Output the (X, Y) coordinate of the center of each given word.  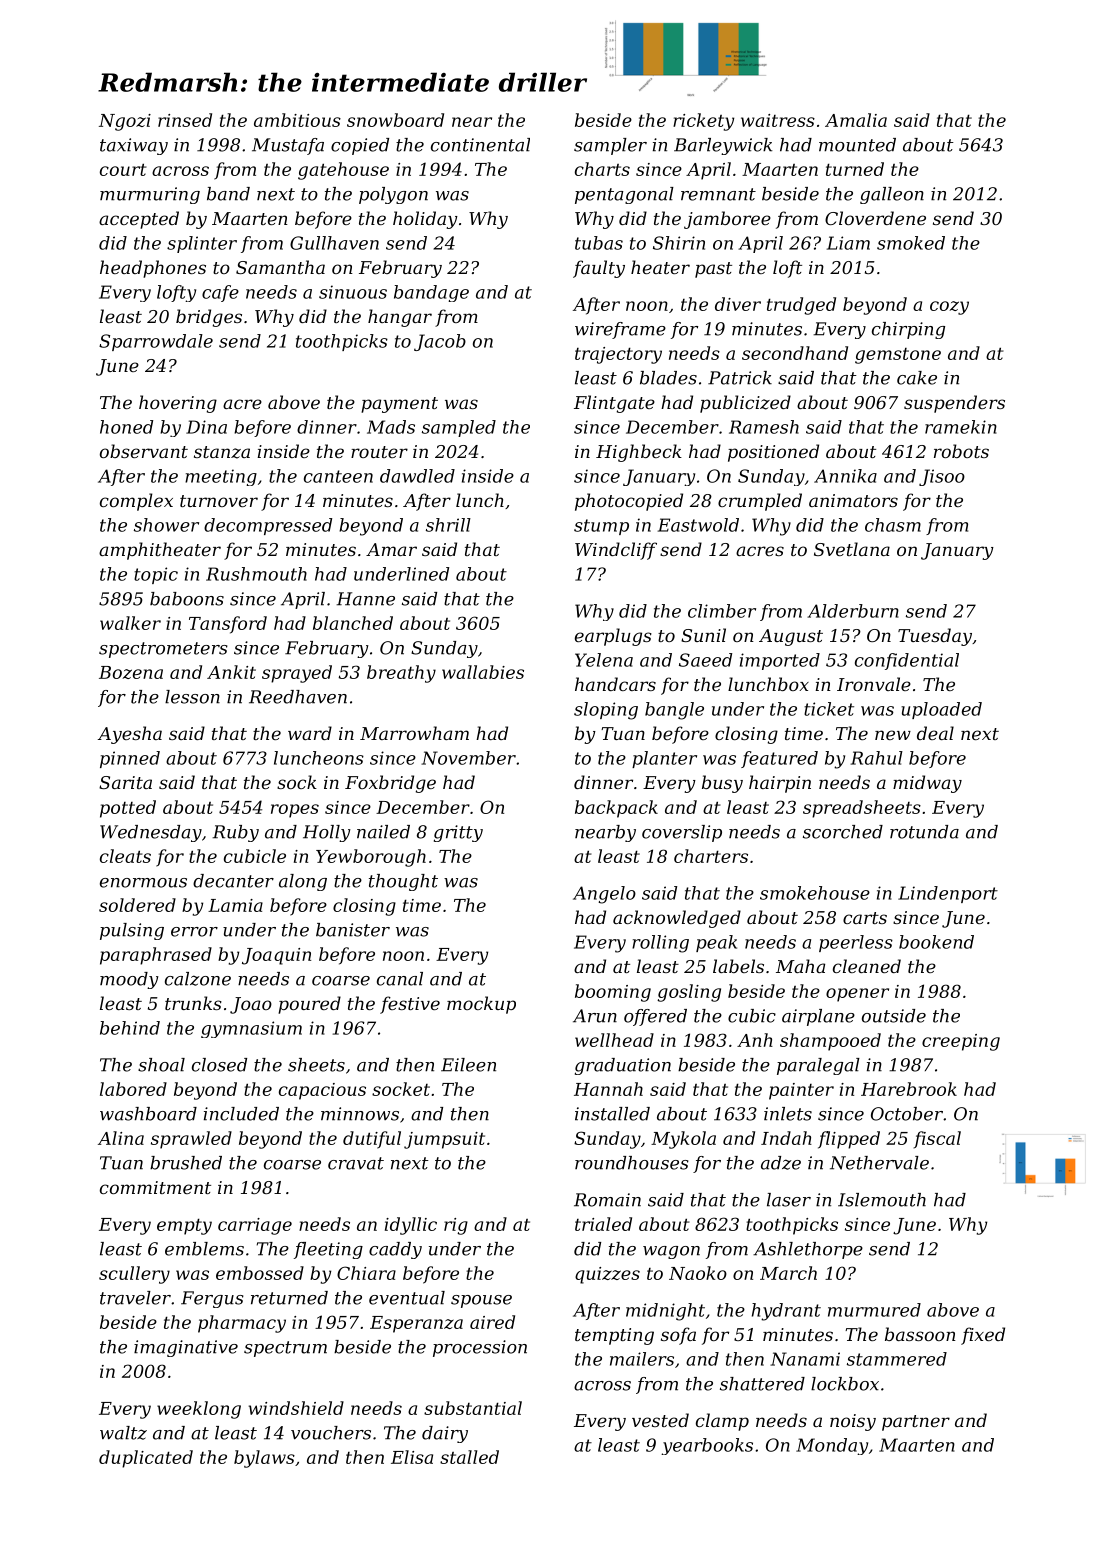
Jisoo (942, 477)
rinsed (185, 120)
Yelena (604, 660)
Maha (800, 966)
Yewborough (371, 858)
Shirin (679, 243)
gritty (458, 833)
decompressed (268, 526)
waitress (778, 120)
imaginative (186, 1348)
